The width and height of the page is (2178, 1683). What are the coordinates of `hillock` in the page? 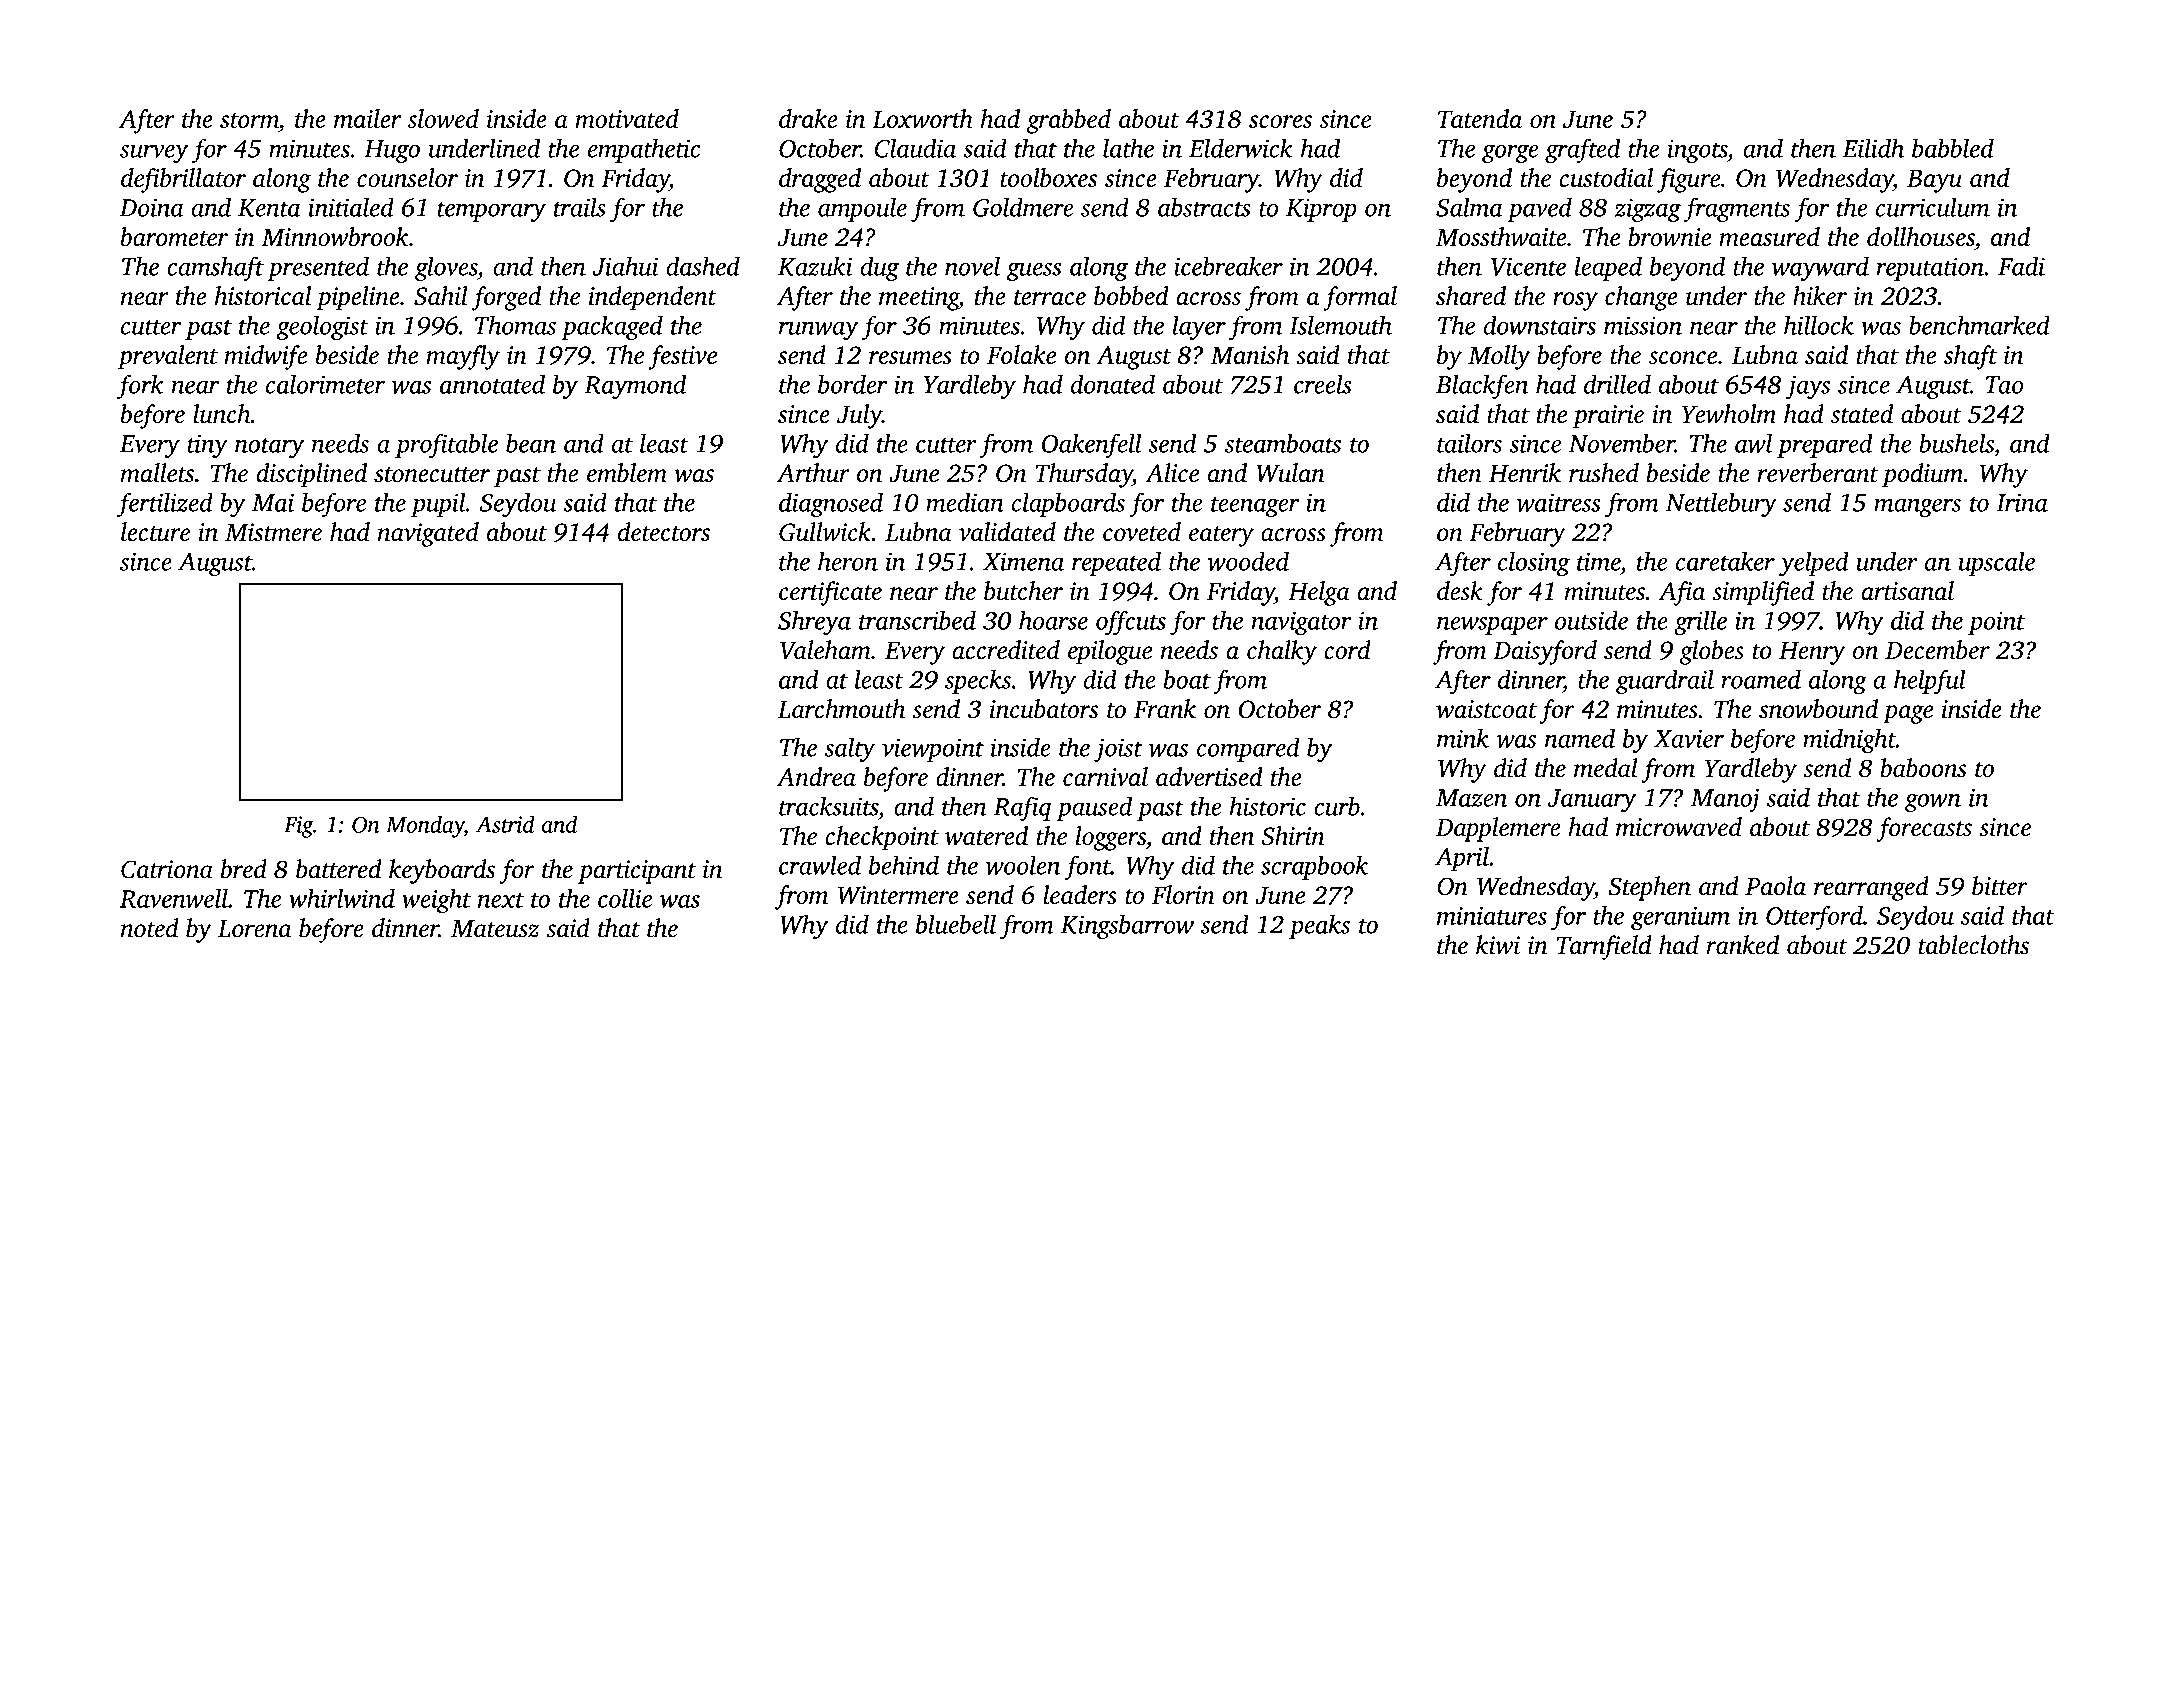 It's located at (1819, 325).
